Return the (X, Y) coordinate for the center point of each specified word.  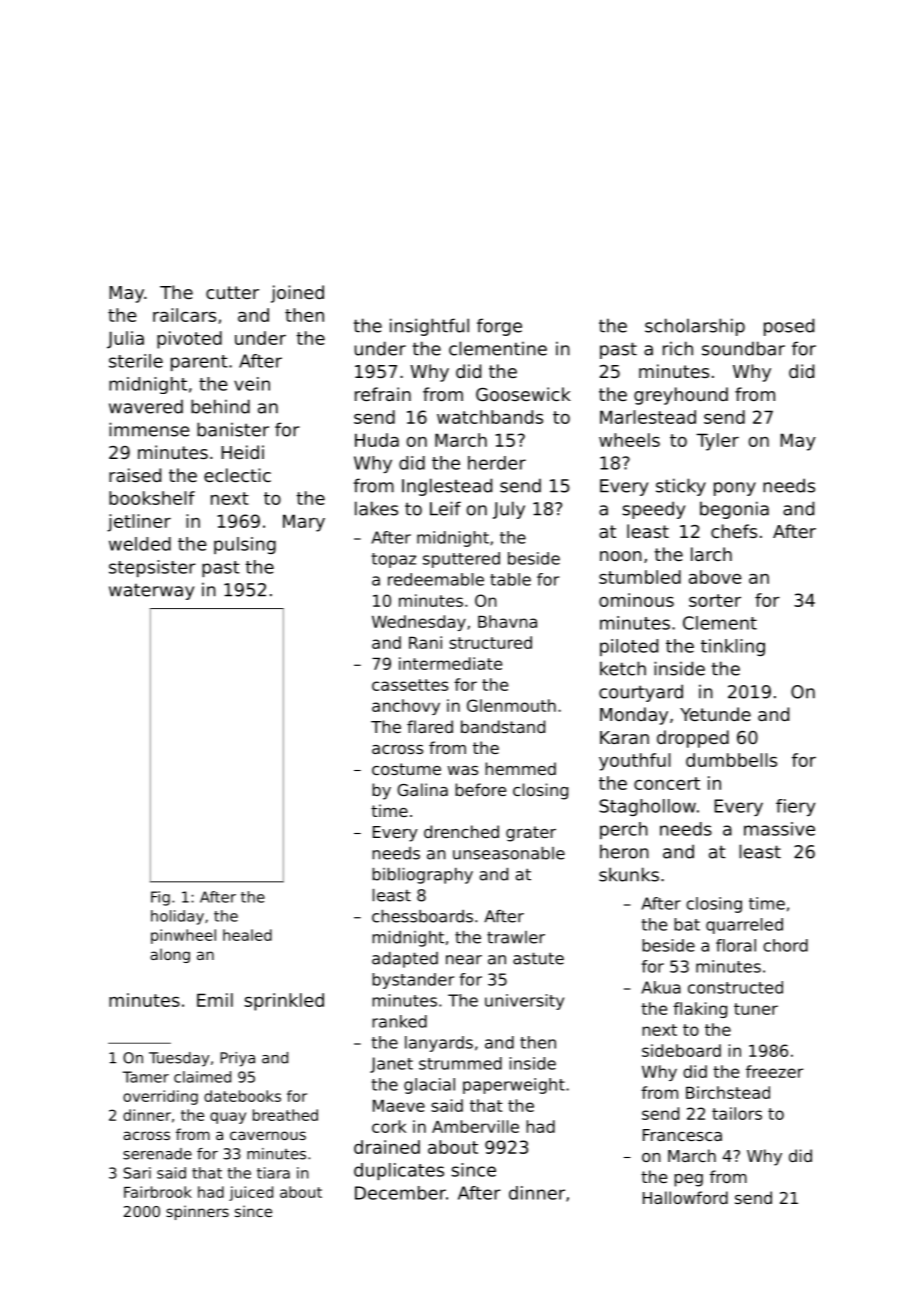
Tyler (717, 442)
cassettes (410, 685)
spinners (197, 1212)
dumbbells (731, 760)
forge (499, 327)
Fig (160, 898)
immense (149, 429)
